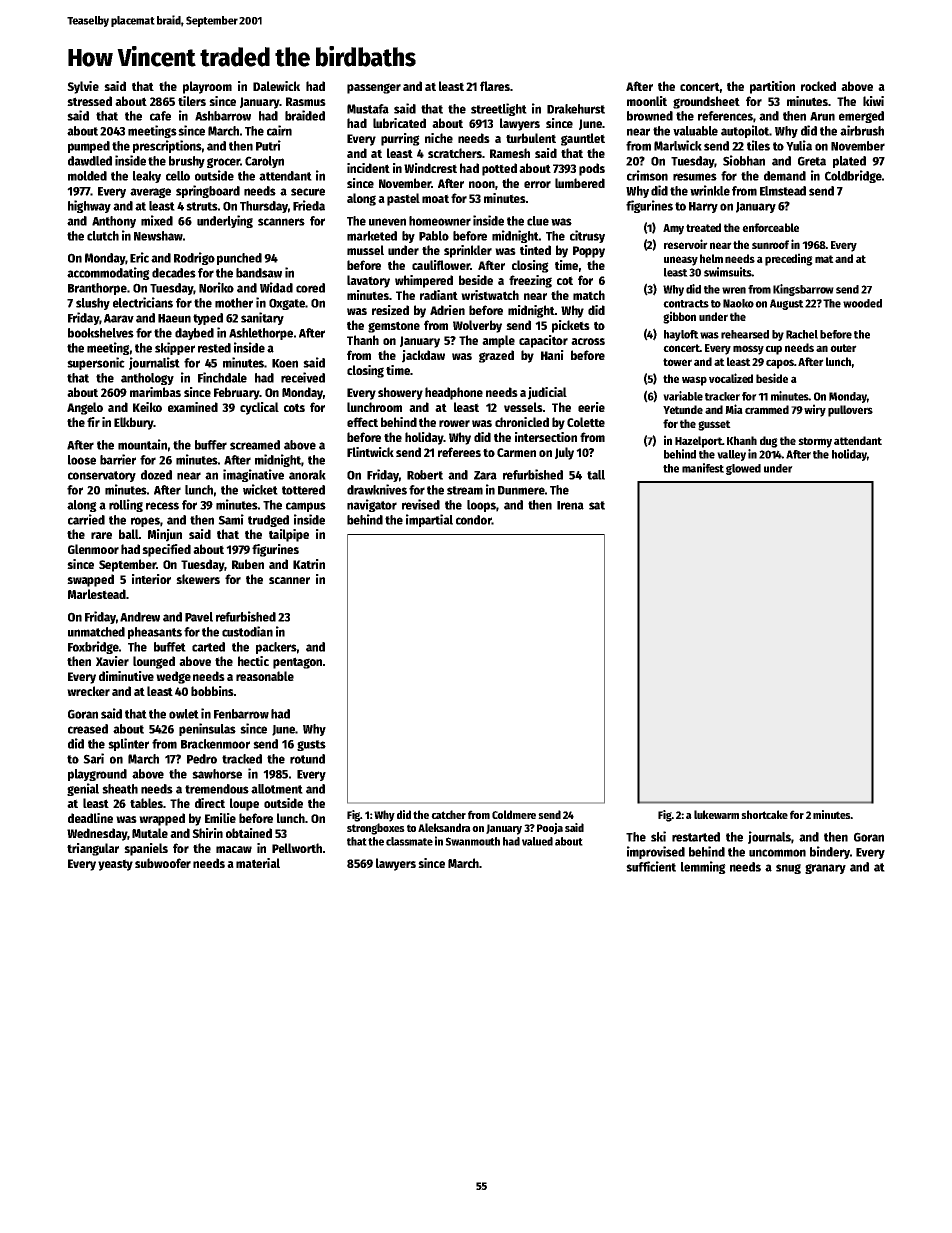 Image resolution: width=952 pixels, height=1233 pixels. What do you see at coordinates (307, 759) in the screenshot?
I see `rotund` at bounding box center [307, 759].
